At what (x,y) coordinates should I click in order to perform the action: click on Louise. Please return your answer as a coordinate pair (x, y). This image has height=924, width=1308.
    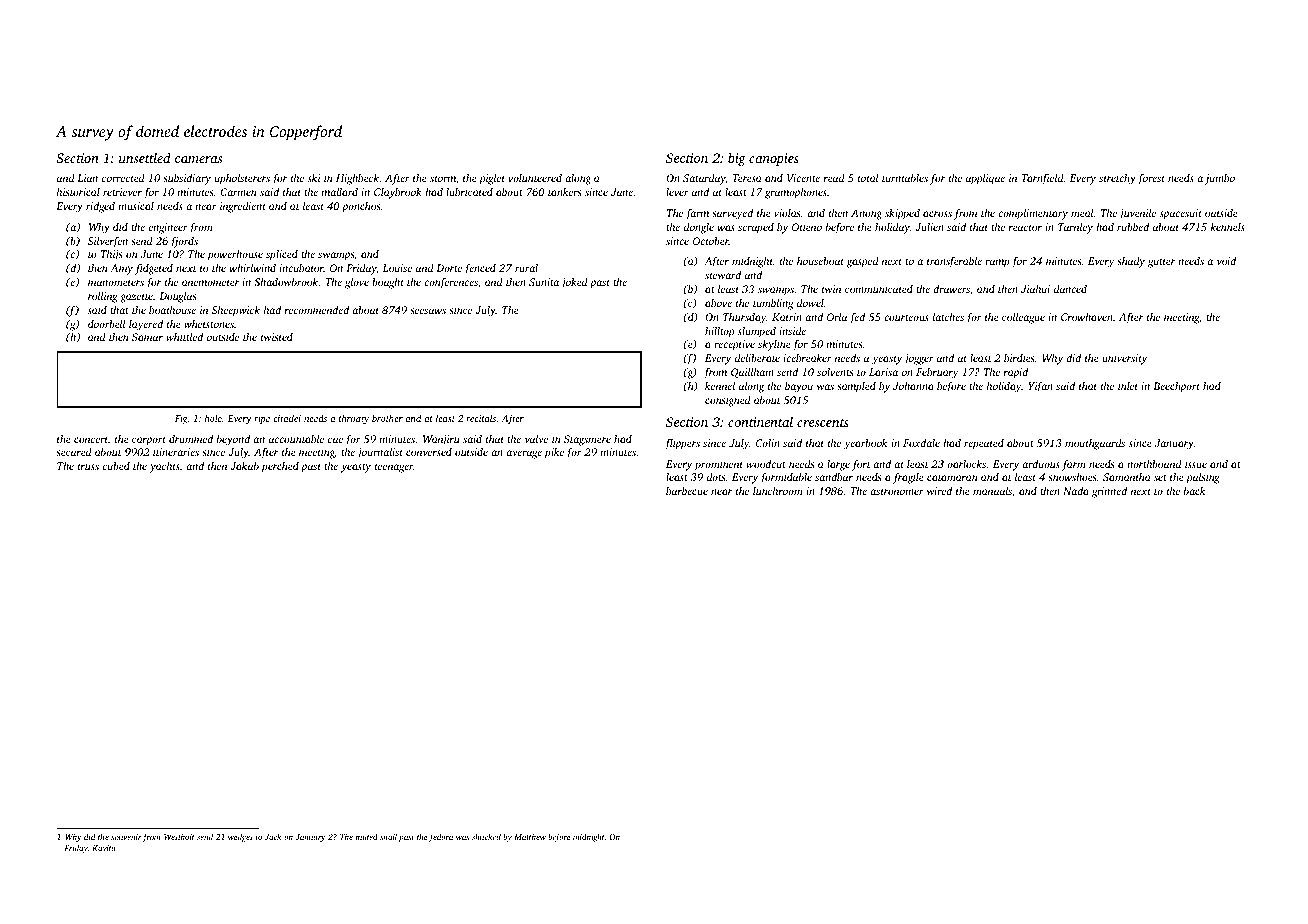
    Looking at the image, I should click on (397, 268).
